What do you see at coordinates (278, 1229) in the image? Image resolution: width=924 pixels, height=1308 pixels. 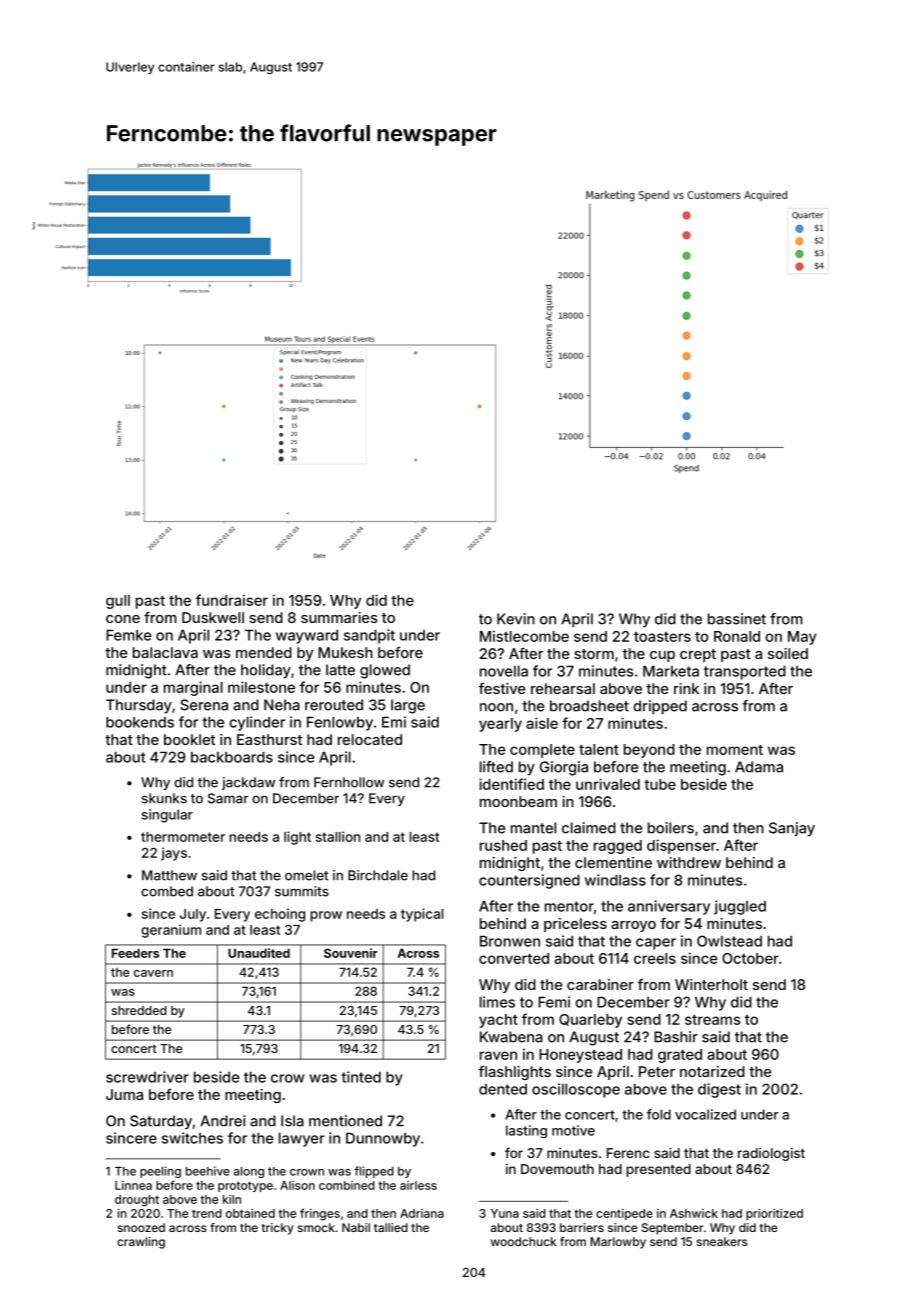 I see `tricky` at bounding box center [278, 1229].
